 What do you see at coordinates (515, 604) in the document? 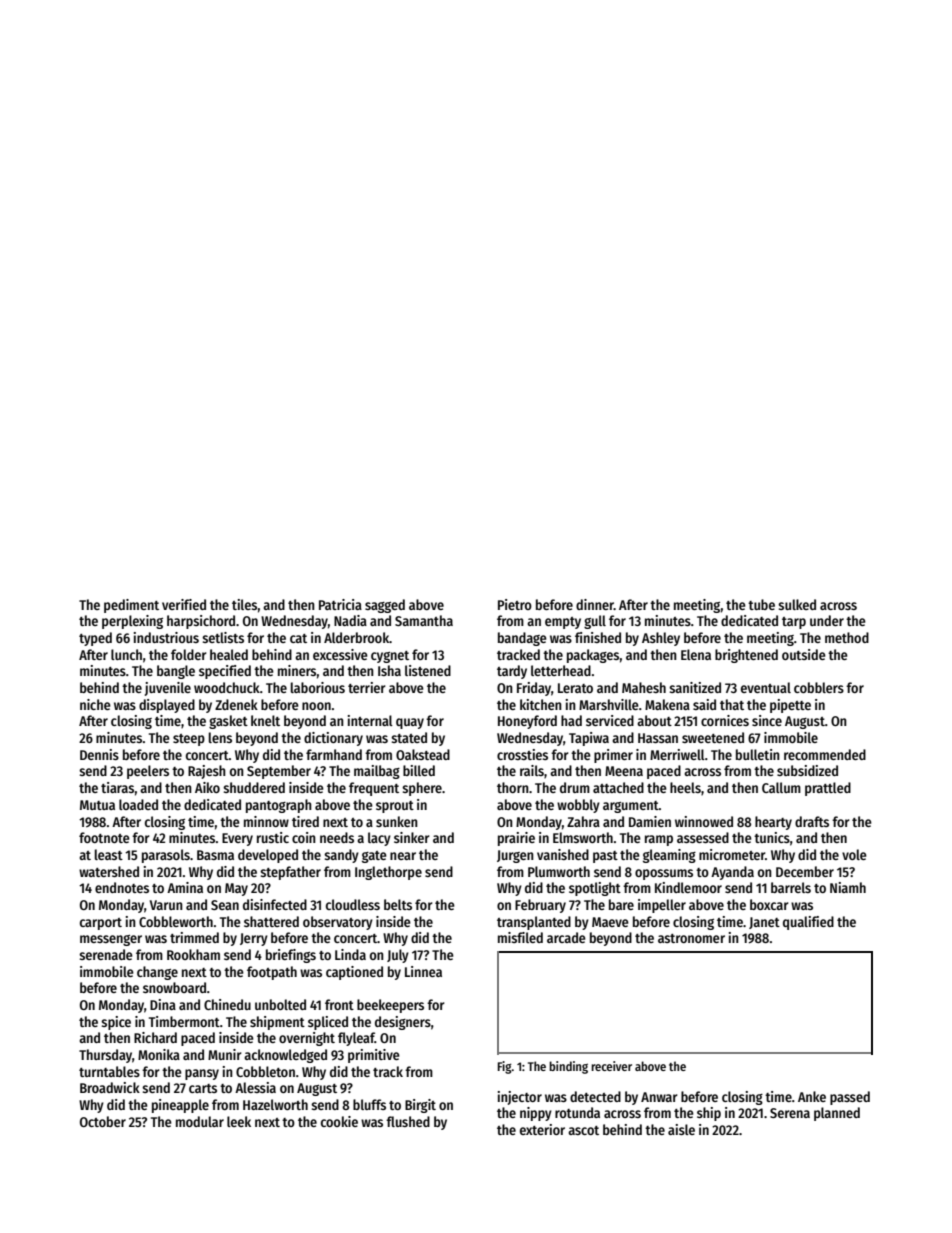
I see `Pietro` at bounding box center [515, 604].
